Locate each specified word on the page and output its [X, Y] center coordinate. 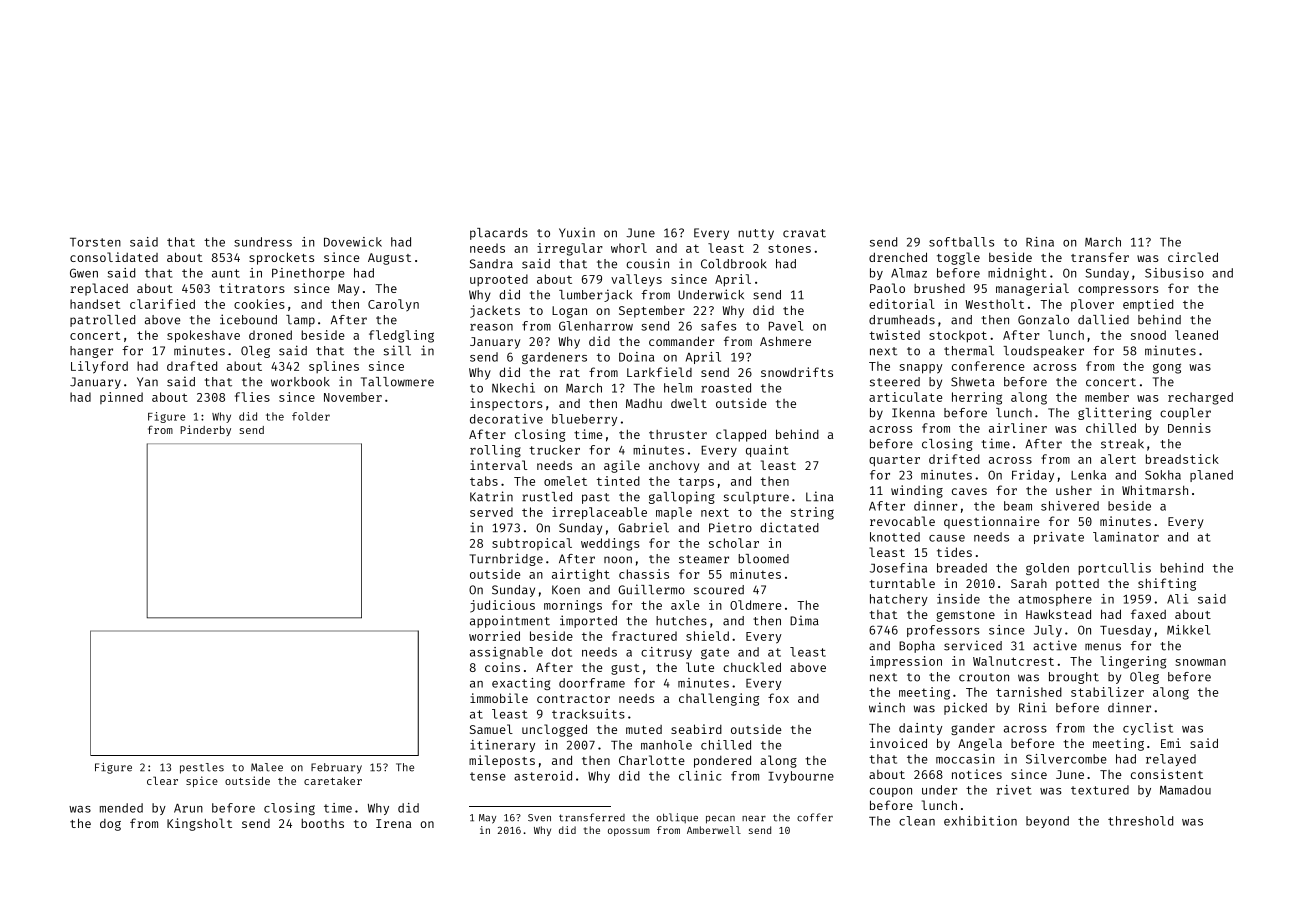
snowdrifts [797, 372]
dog [110, 825]
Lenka [1088, 475]
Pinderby [206, 430]
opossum [629, 832]
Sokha [1163, 475]
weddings [610, 544]
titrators [252, 288]
